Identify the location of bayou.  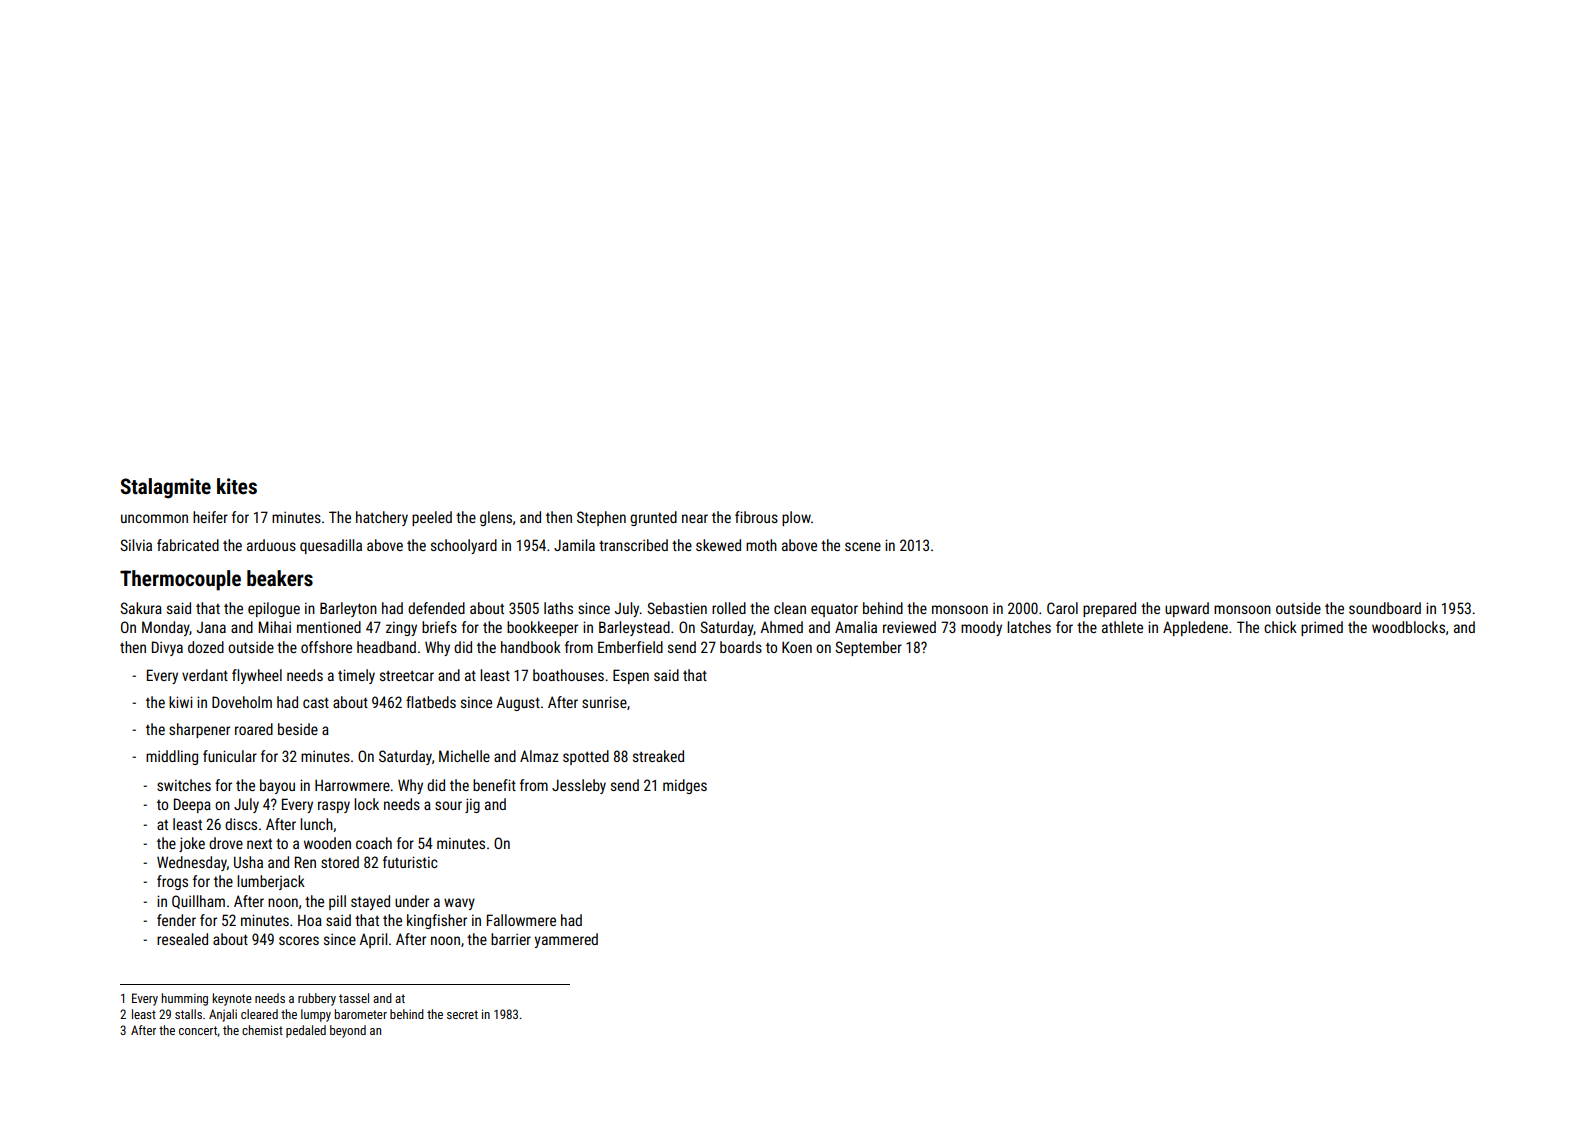
(277, 786).
